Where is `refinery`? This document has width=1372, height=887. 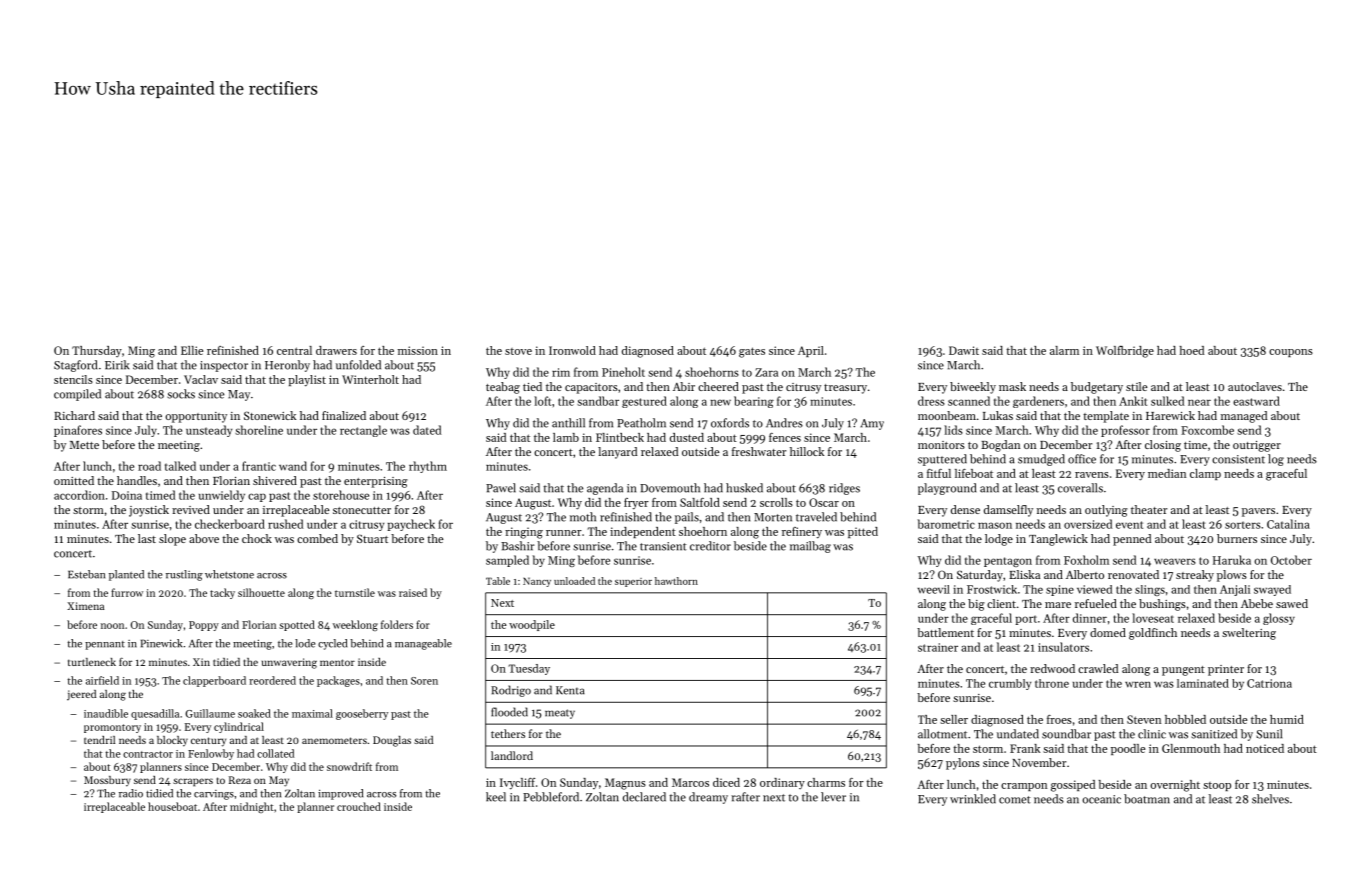
refinery is located at coordinates (802, 533).
